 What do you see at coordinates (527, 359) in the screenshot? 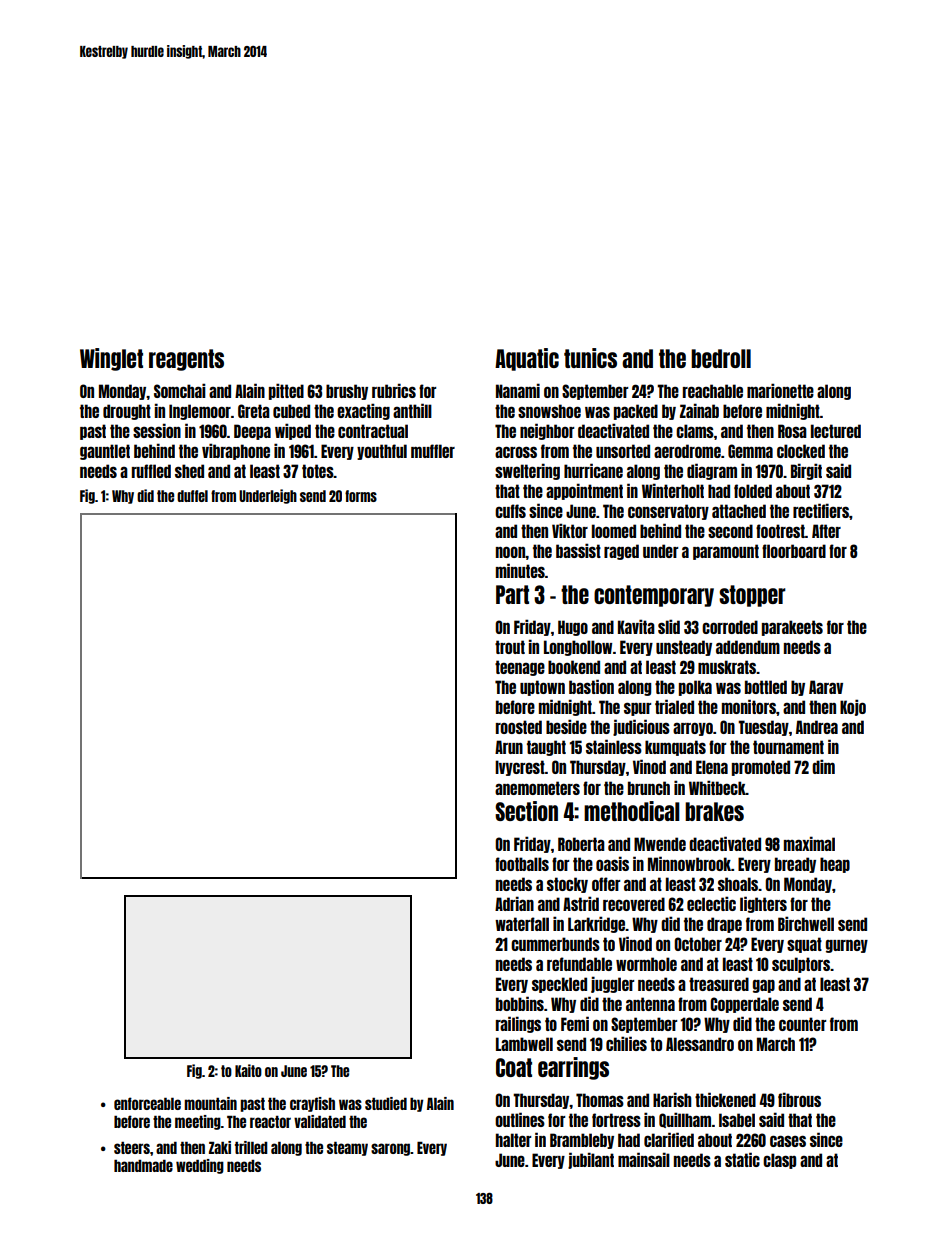
I see `Aquatic` at bounding box center [527, 359].
